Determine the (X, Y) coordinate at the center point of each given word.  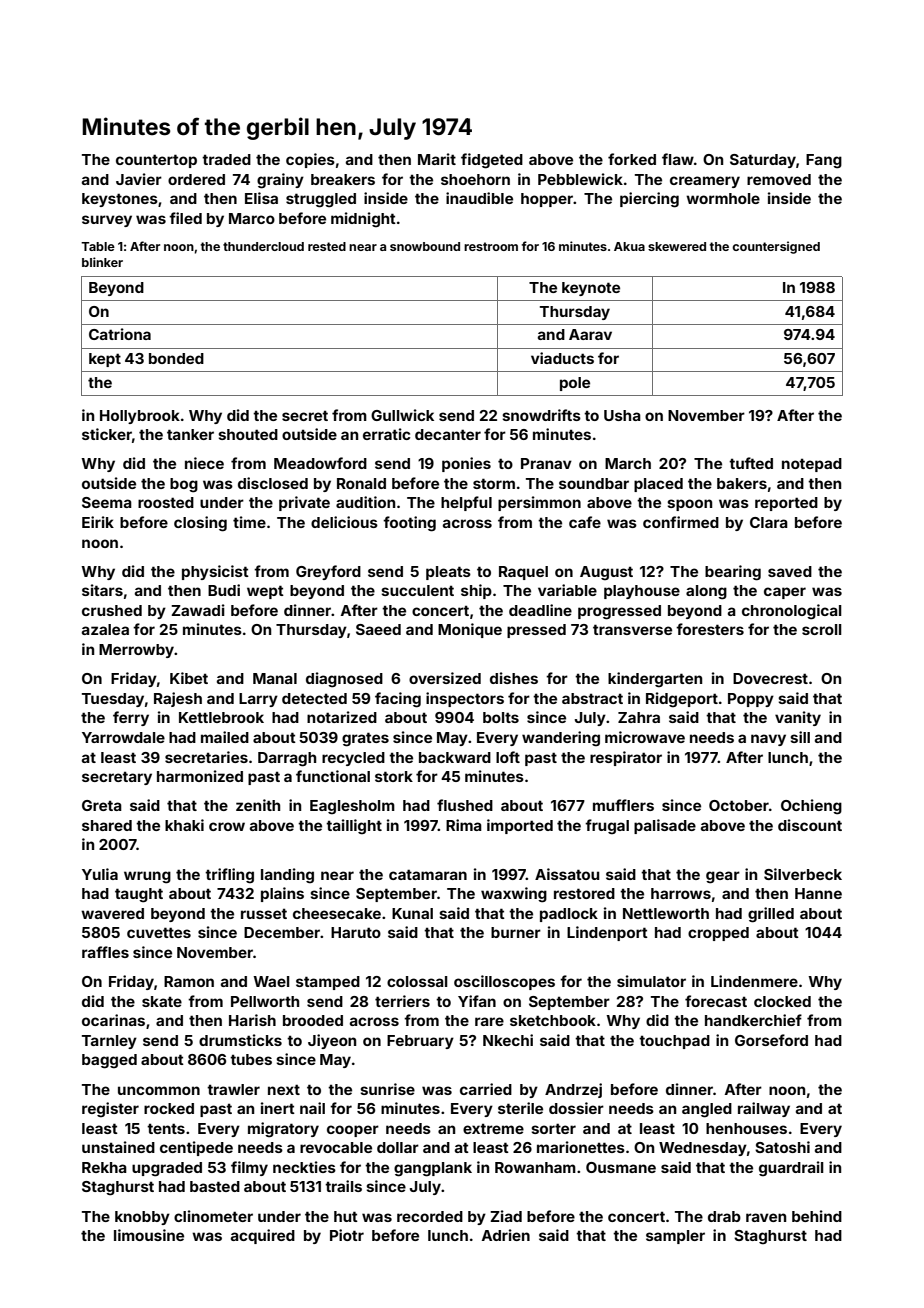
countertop (156, 161)
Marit (437, 159)
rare (489, 1021)
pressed (536, 631)
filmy (249, 1168)
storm (494, 483)
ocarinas (113, 1020)
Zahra (639, 717)
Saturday (763, 161)
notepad (812, 465)
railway (764, 1109)
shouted (248, 434)
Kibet (189, 678)
